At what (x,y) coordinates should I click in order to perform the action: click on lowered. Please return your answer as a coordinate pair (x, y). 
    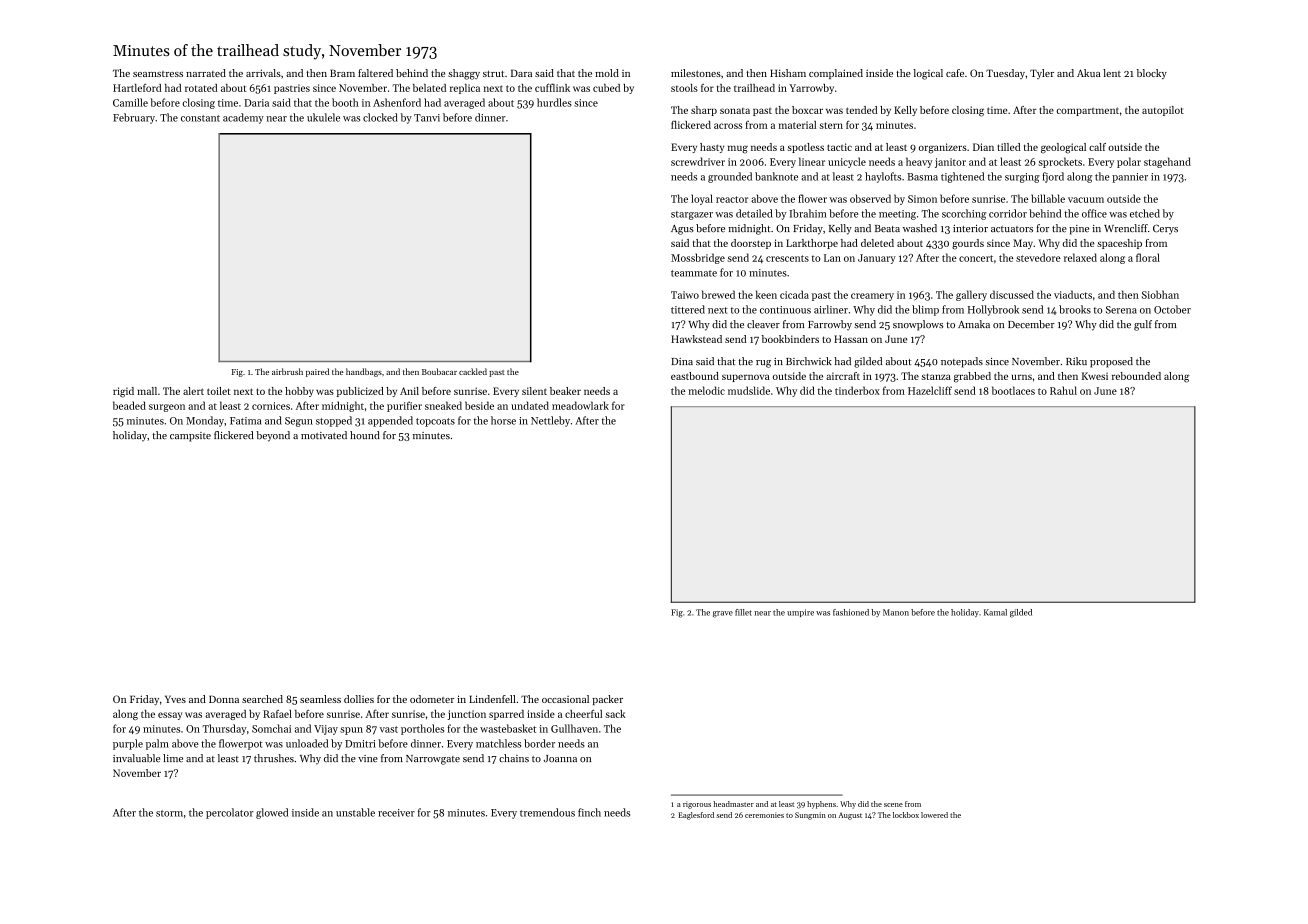
    Looking at the image, I should click on (934, 815).
